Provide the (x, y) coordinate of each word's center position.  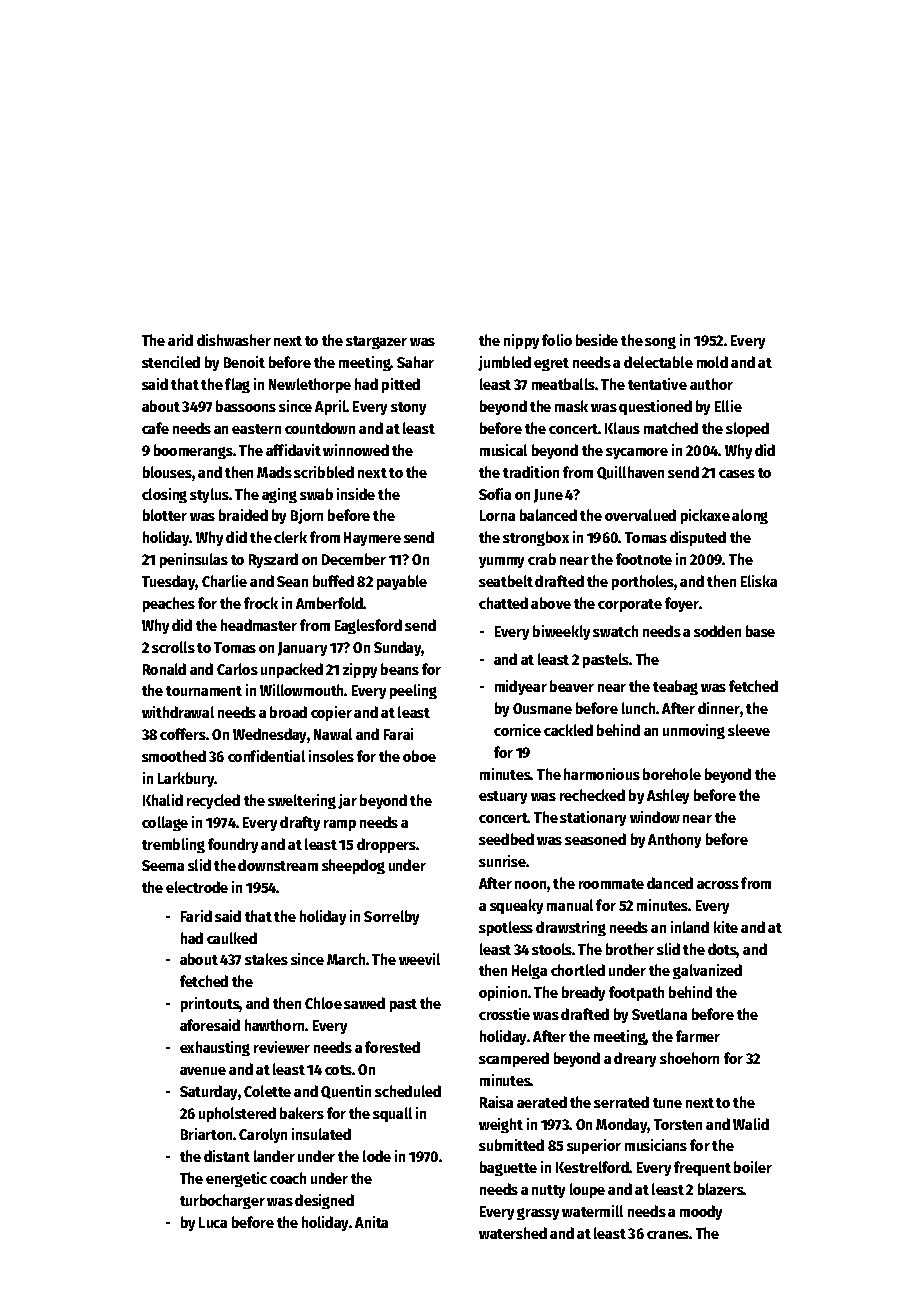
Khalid (163, 800)
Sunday (398, 648)
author (711, 384)
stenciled (171, 362)
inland (690, 927)
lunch (638, 708)
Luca (213, 1222)
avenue (203, 1071)
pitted (401, 385)
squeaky (516, 906)
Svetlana (659, 1014)
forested (392, 1047)
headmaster (259, 625)
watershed (513, 1233)
